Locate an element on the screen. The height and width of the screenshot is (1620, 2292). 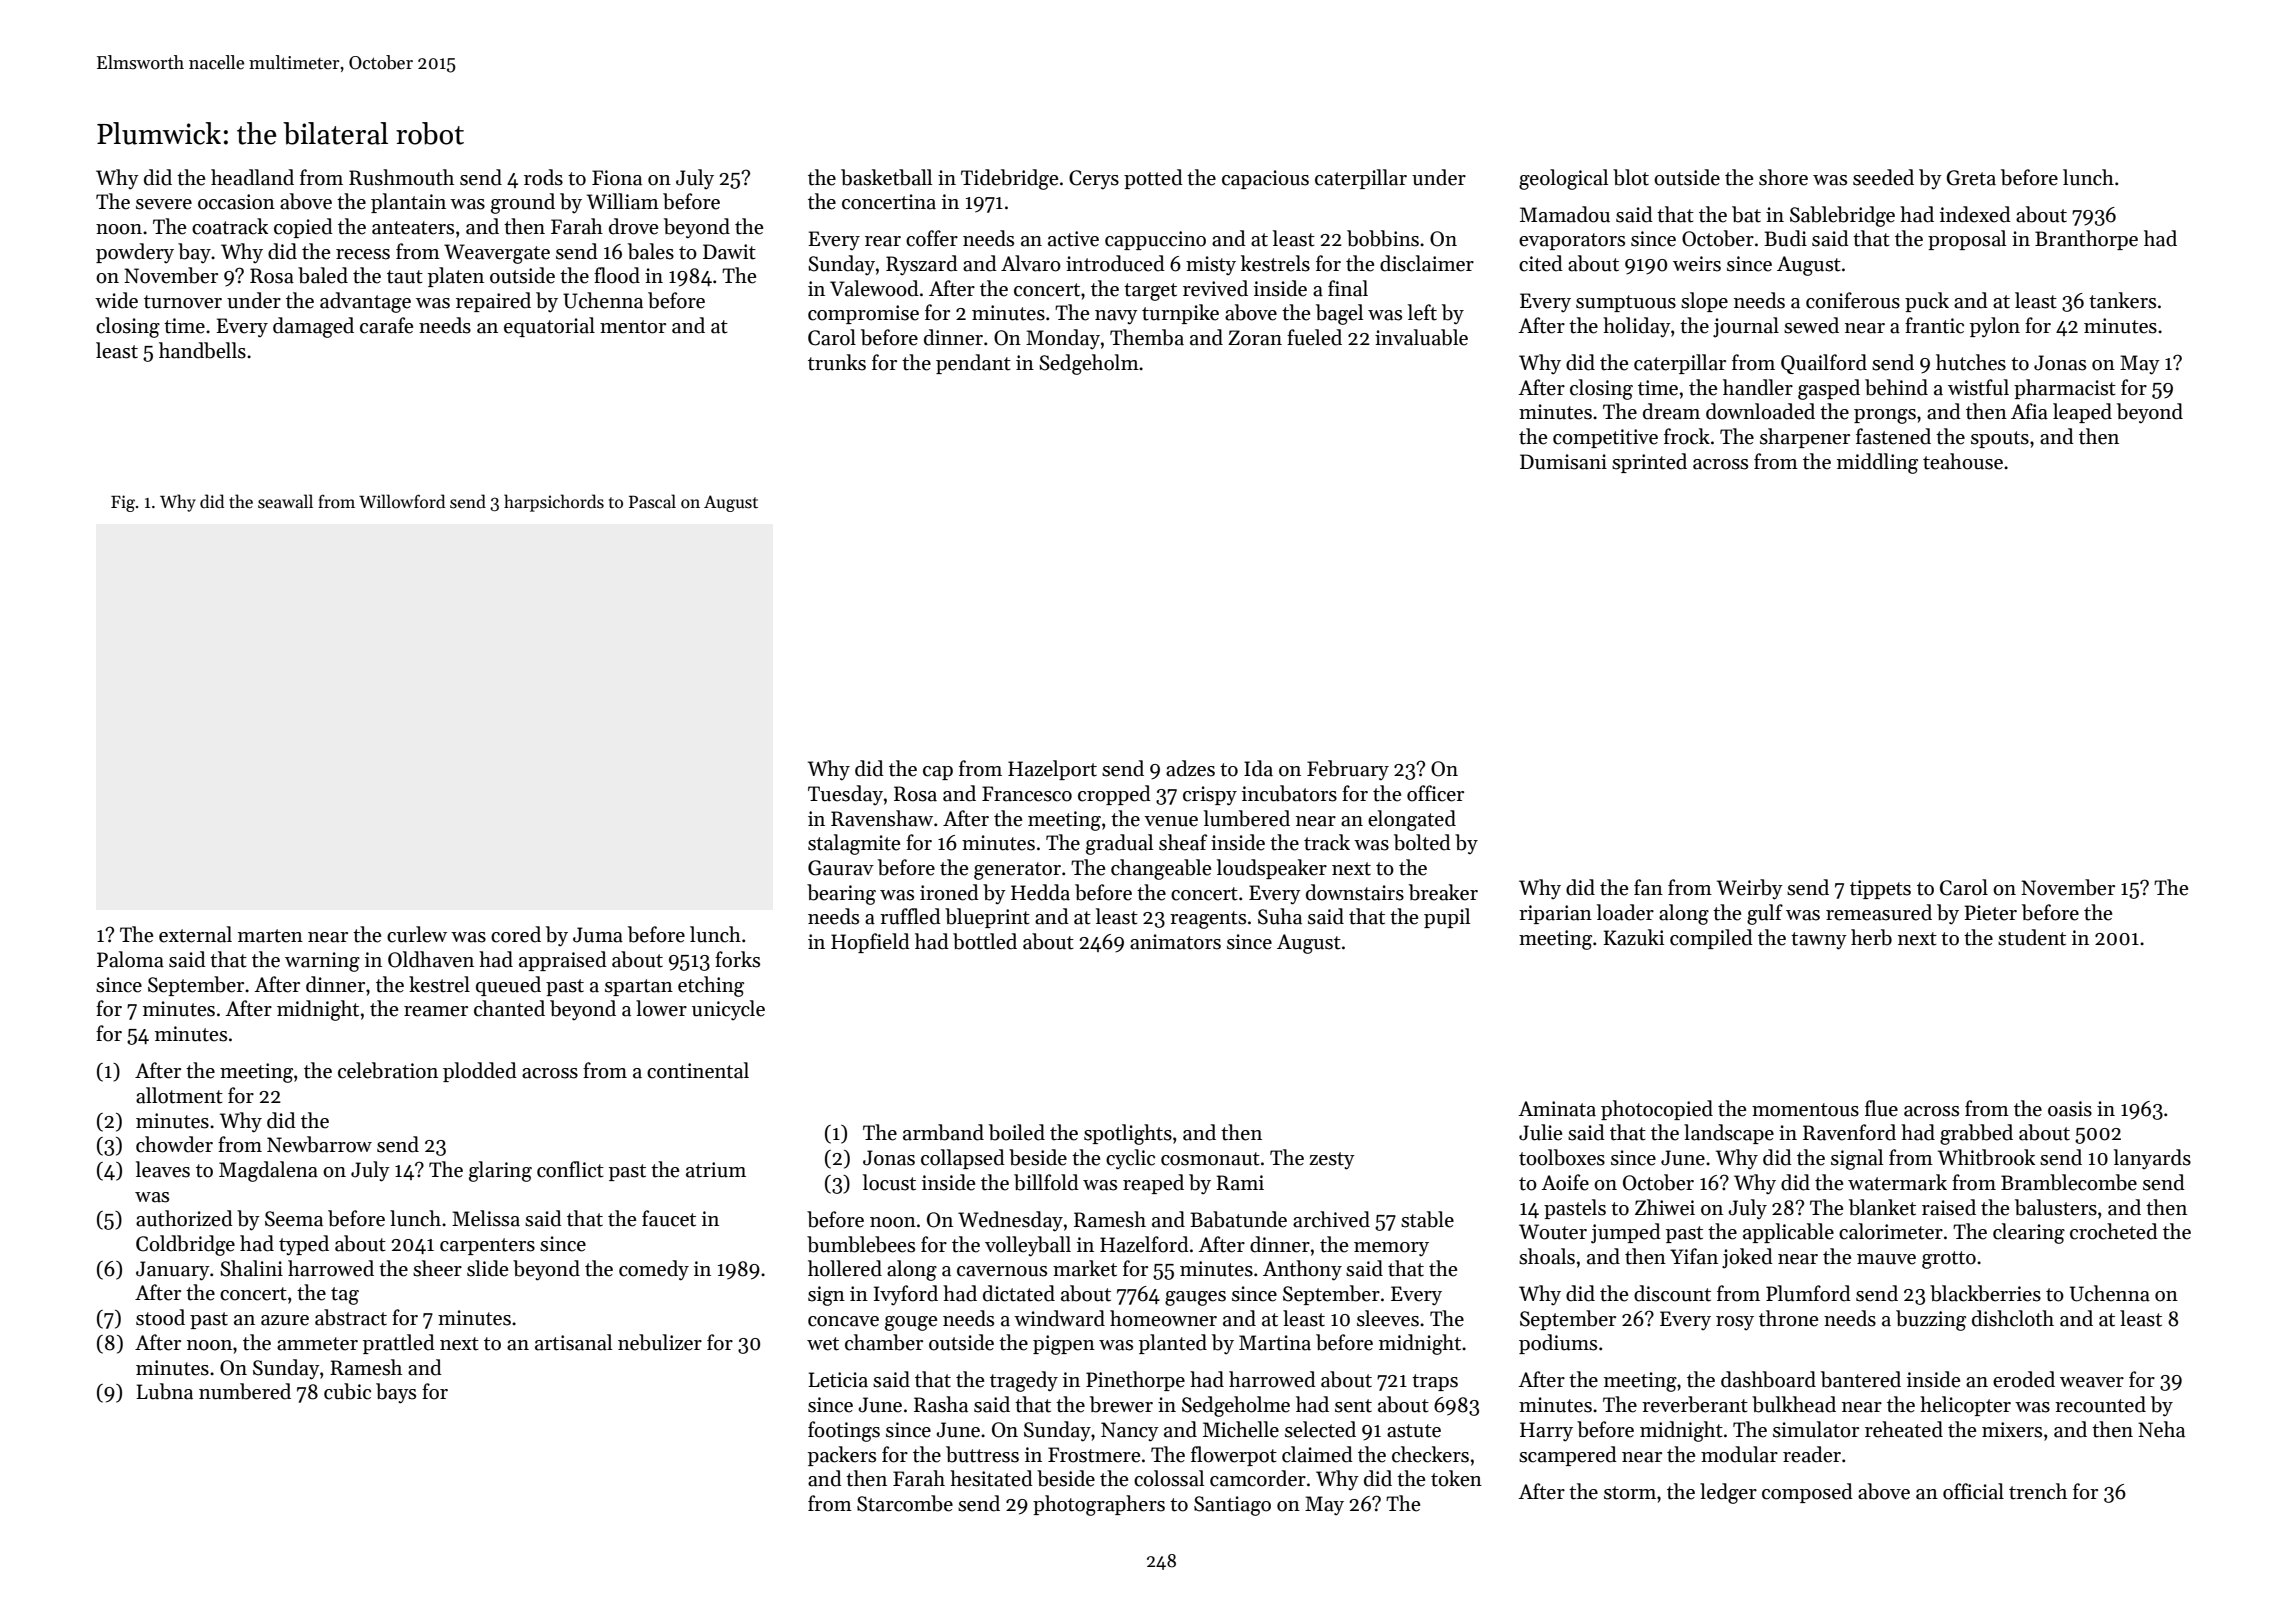
Juma is located at coordinates (598, 935).
